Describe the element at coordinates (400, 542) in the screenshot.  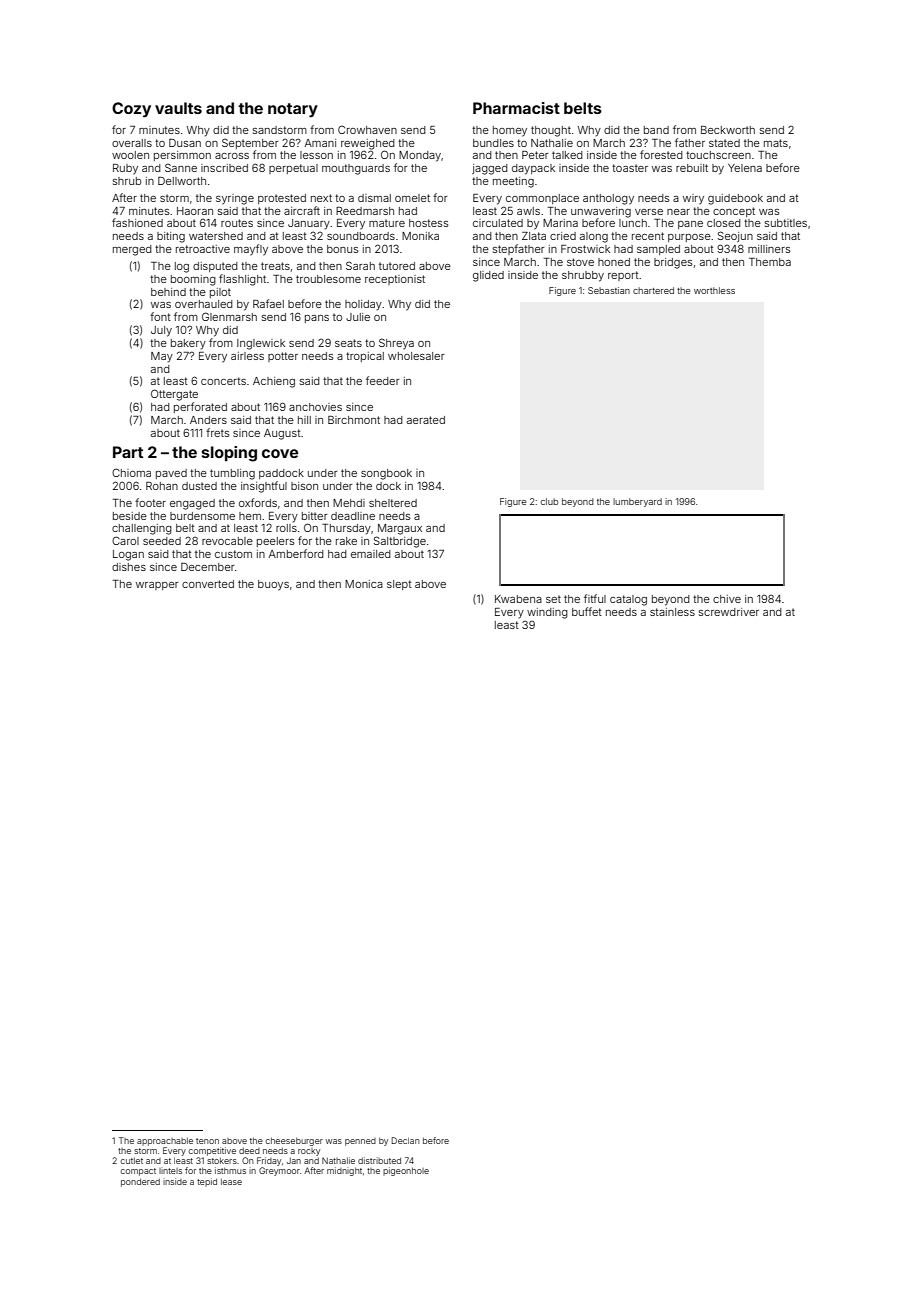
I see `Saltbridge` at that location.
